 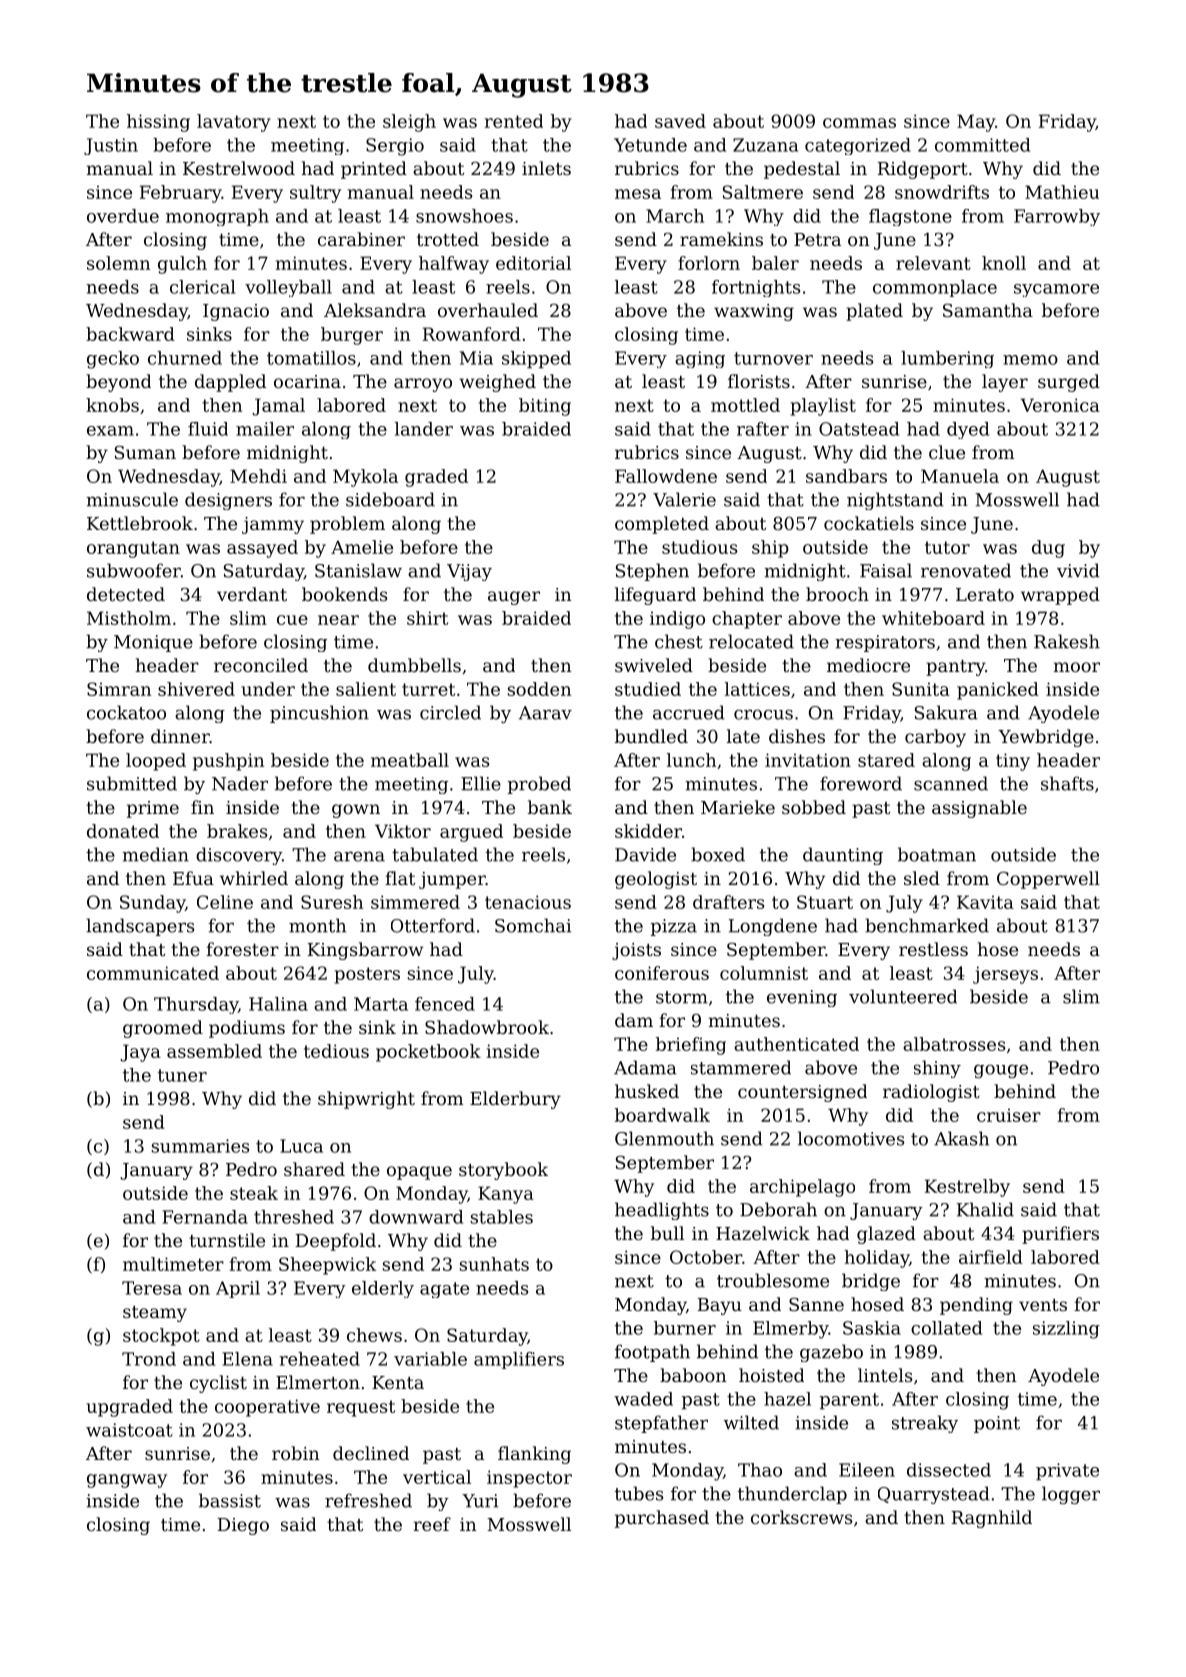 I want to click on Aarav, so click(x=545, y=713).
